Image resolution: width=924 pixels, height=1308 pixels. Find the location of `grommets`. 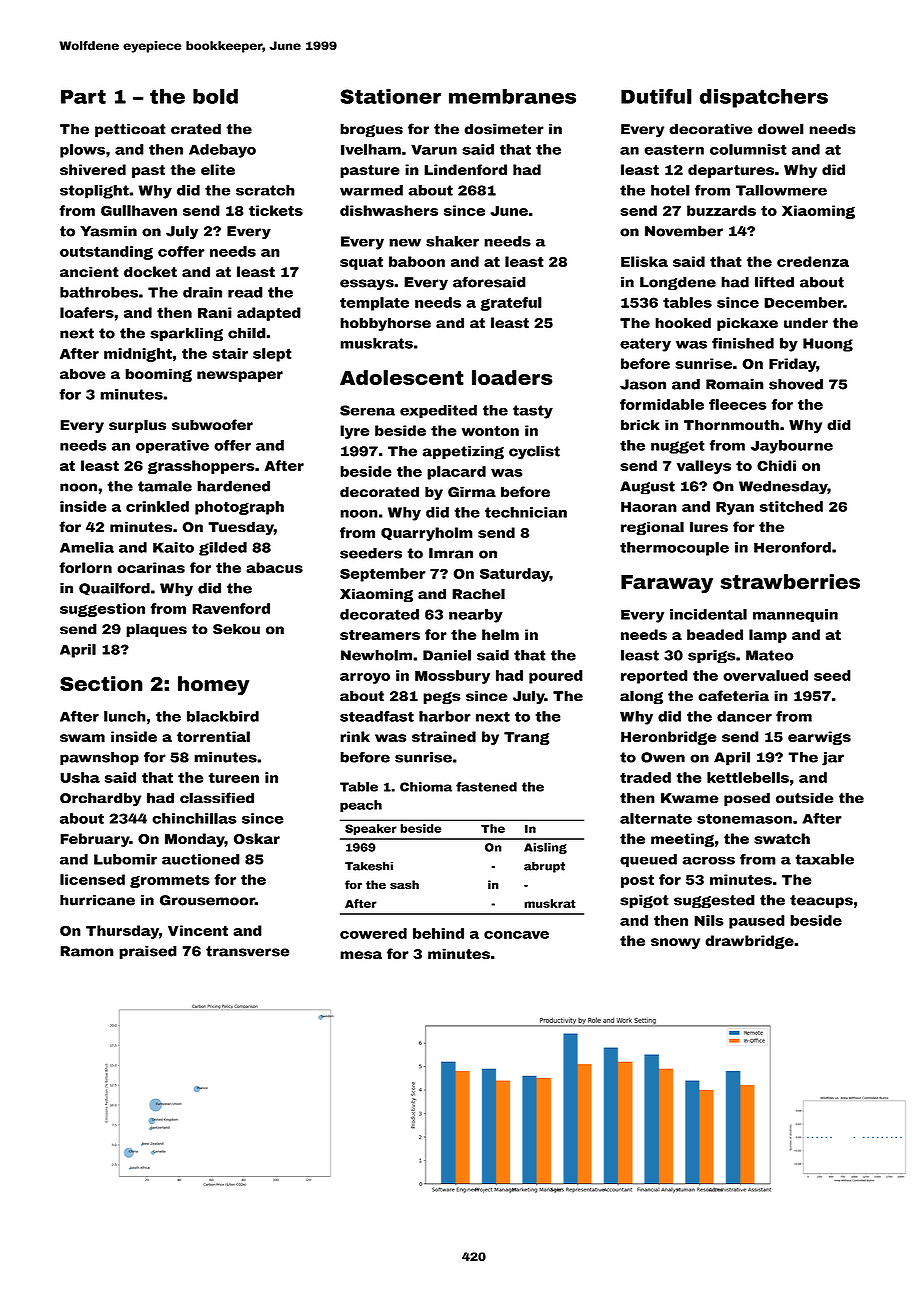

grommets is located at coordinates (170, 881).
